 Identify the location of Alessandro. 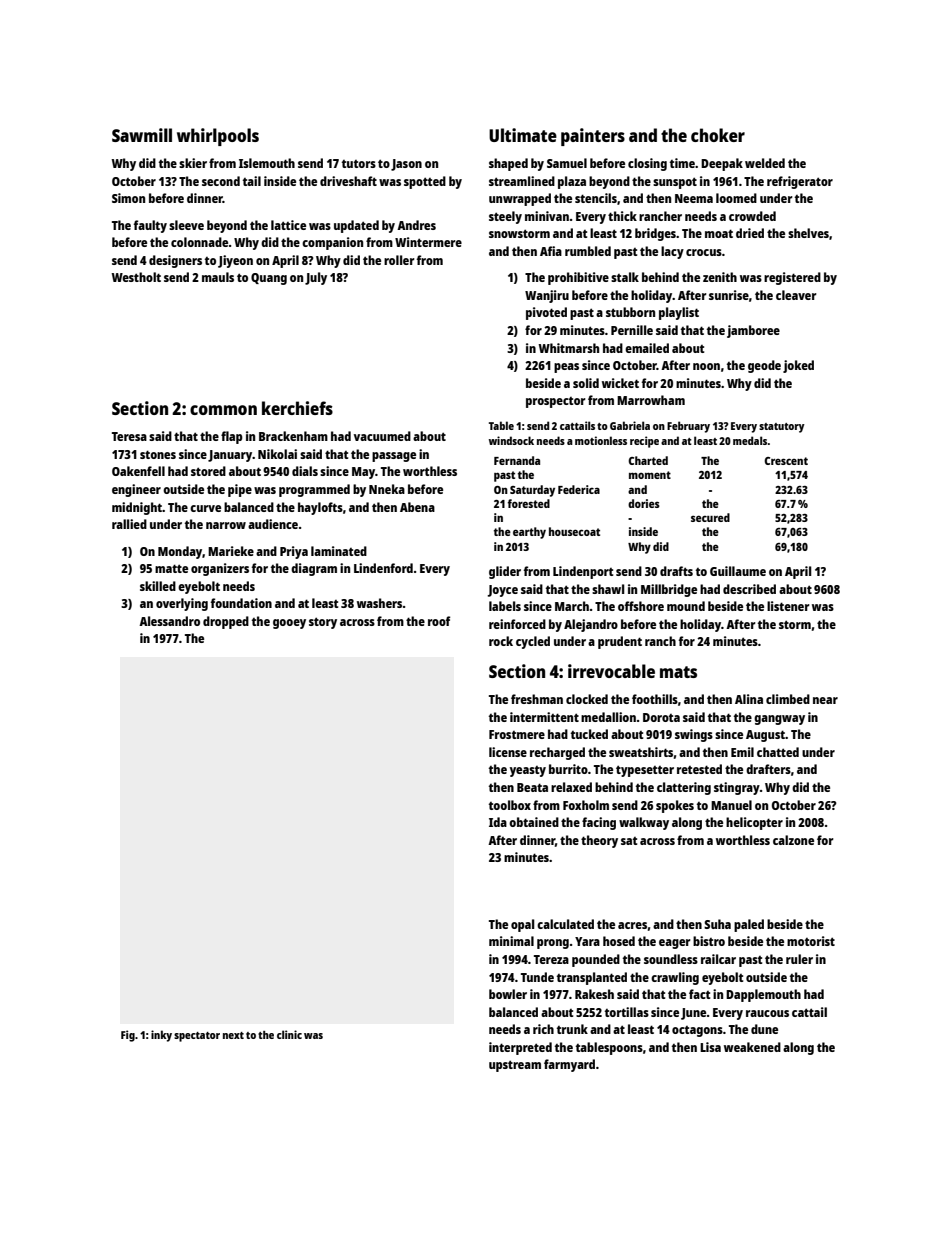
(169, 621).
